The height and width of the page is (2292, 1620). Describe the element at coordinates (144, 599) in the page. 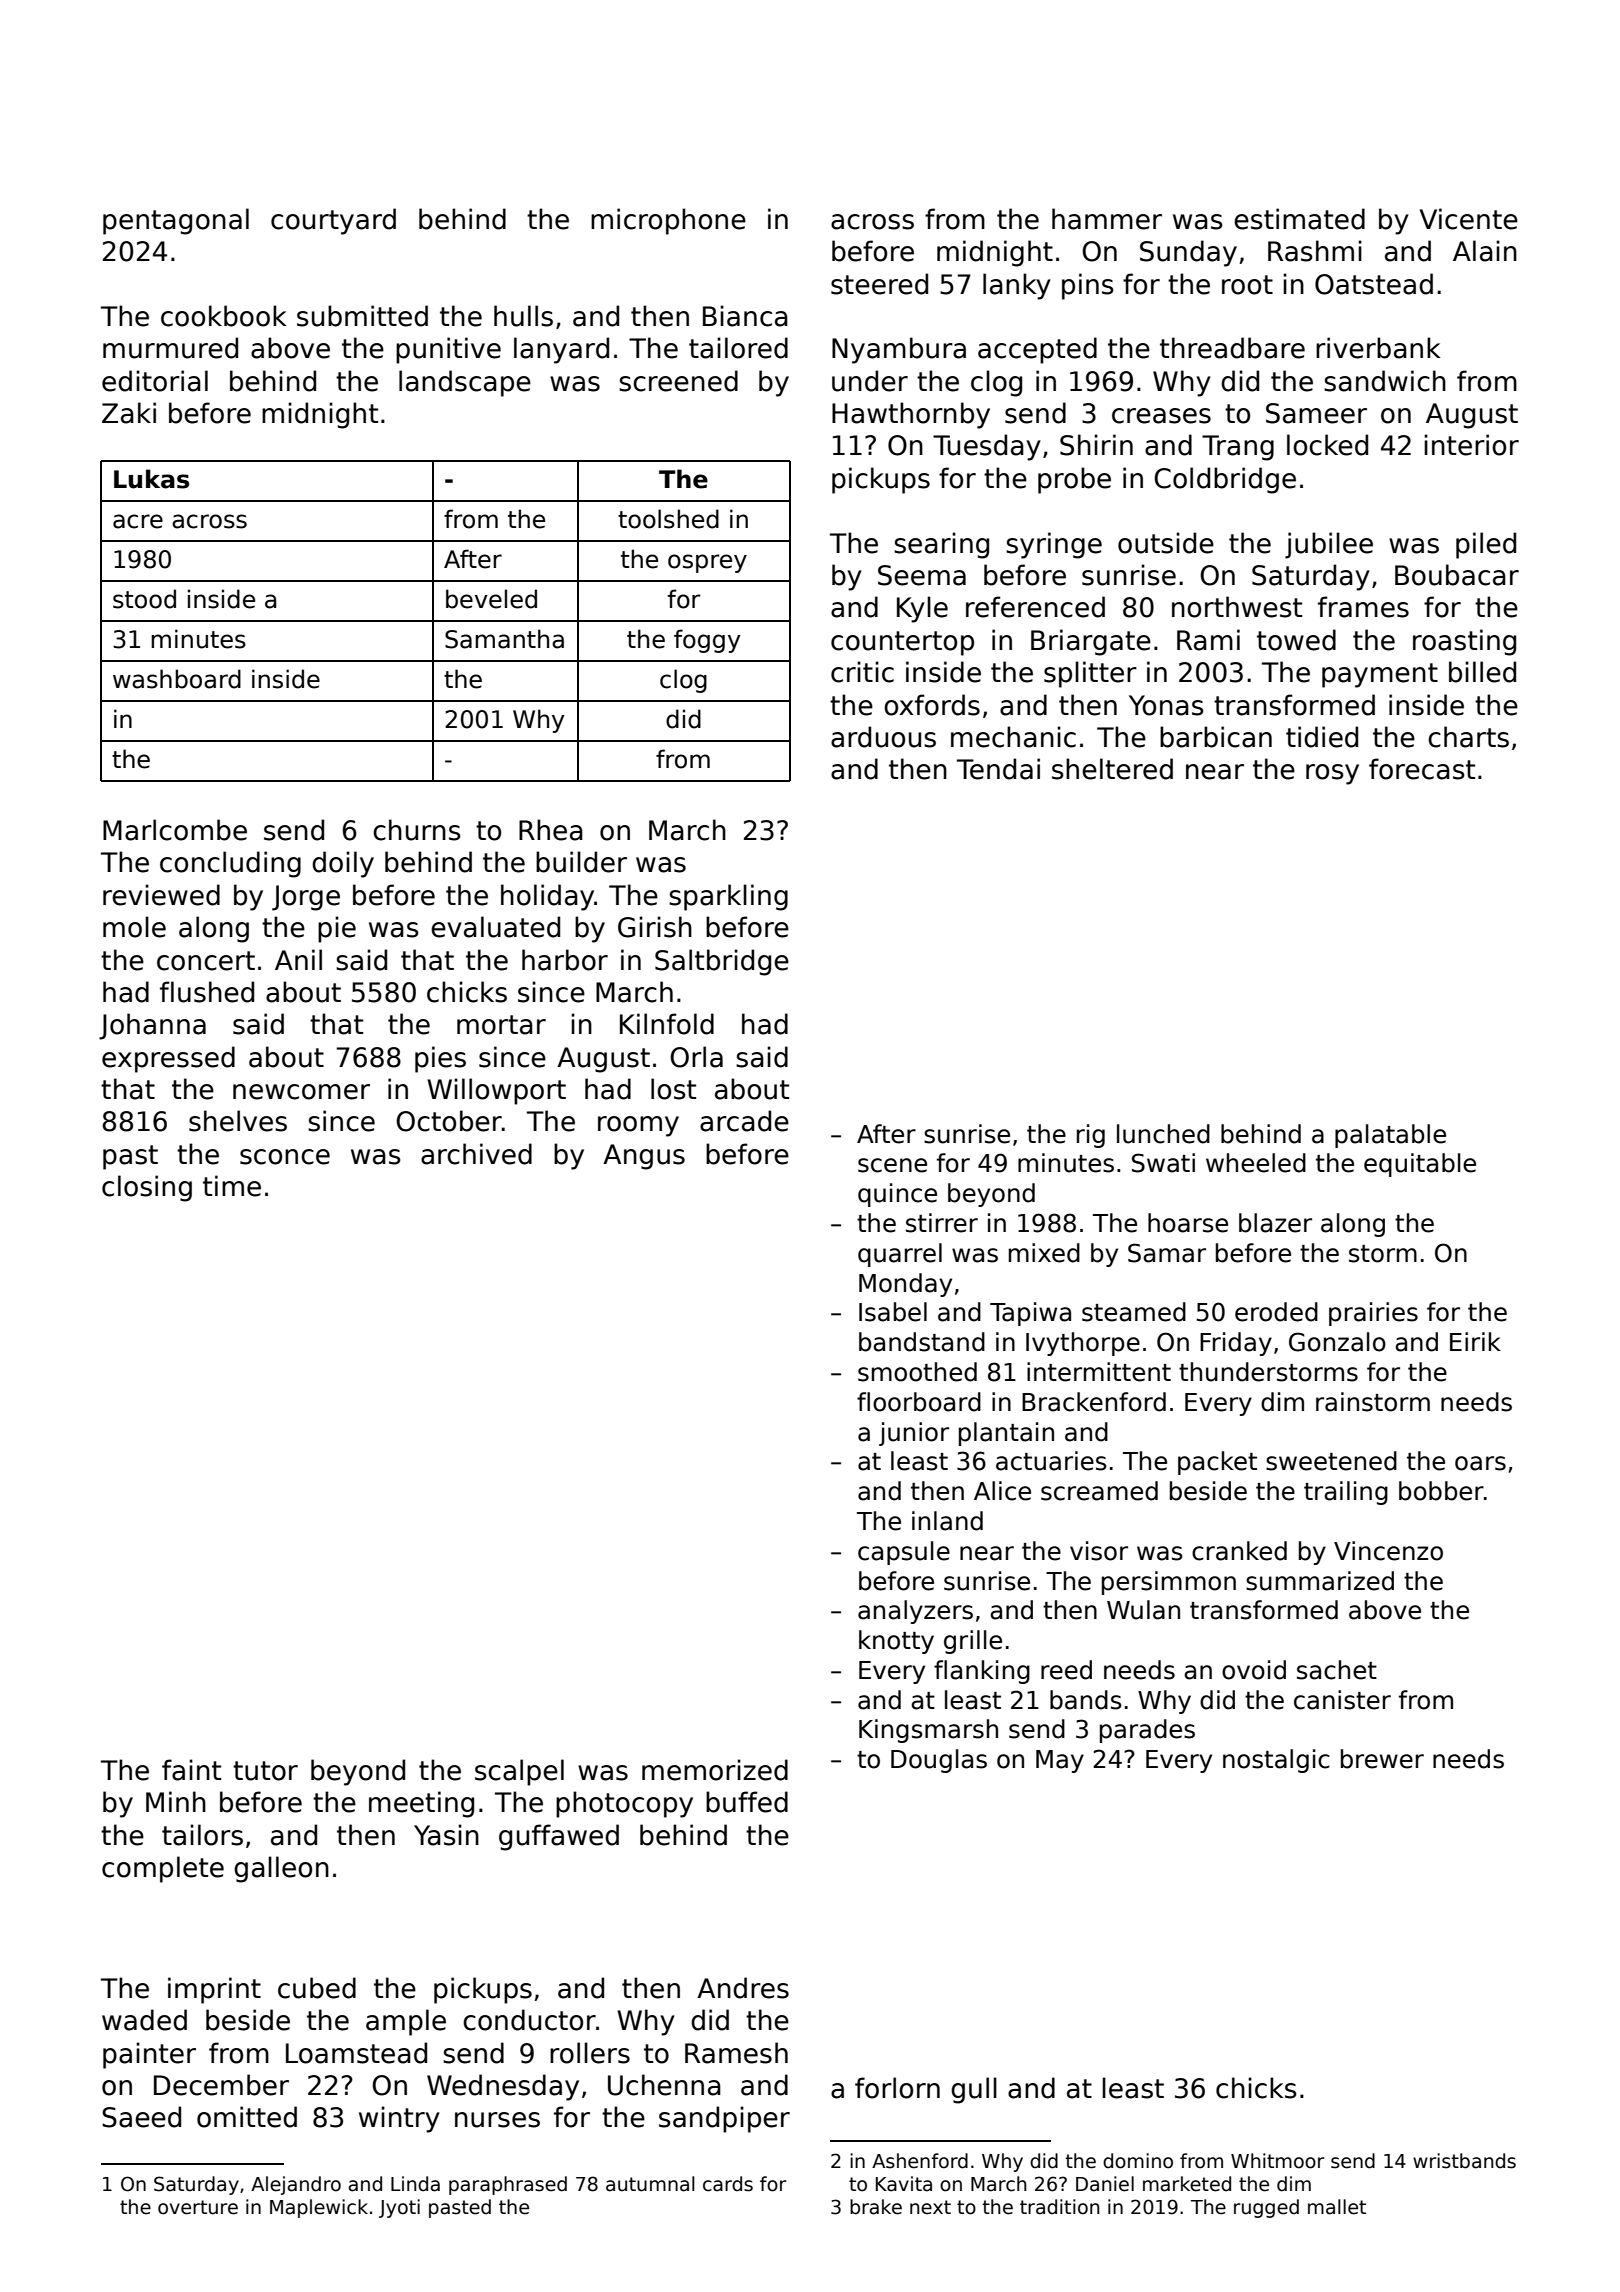

I see `stood` at that location.
